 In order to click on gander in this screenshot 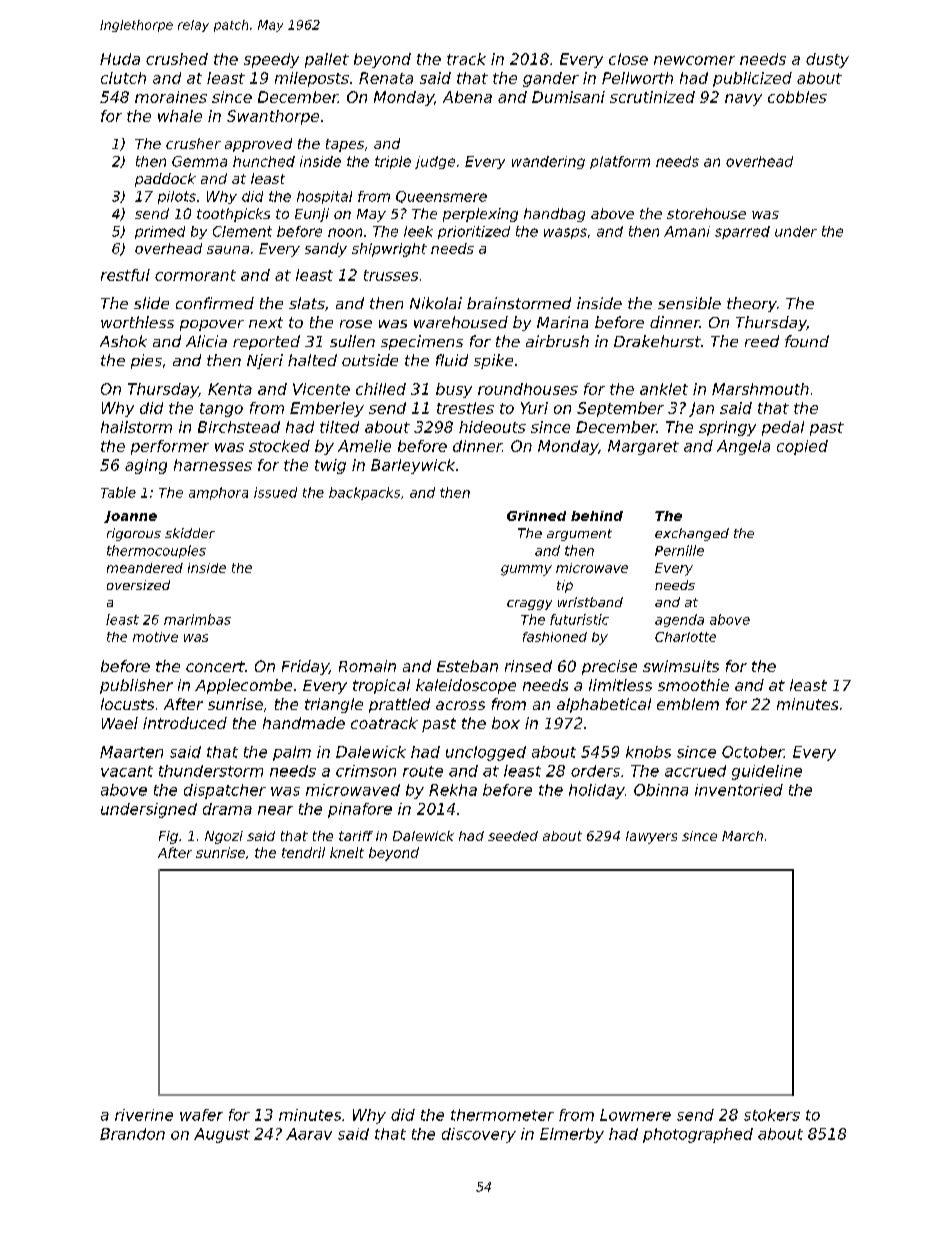, I will do `click(551, 79)`.
